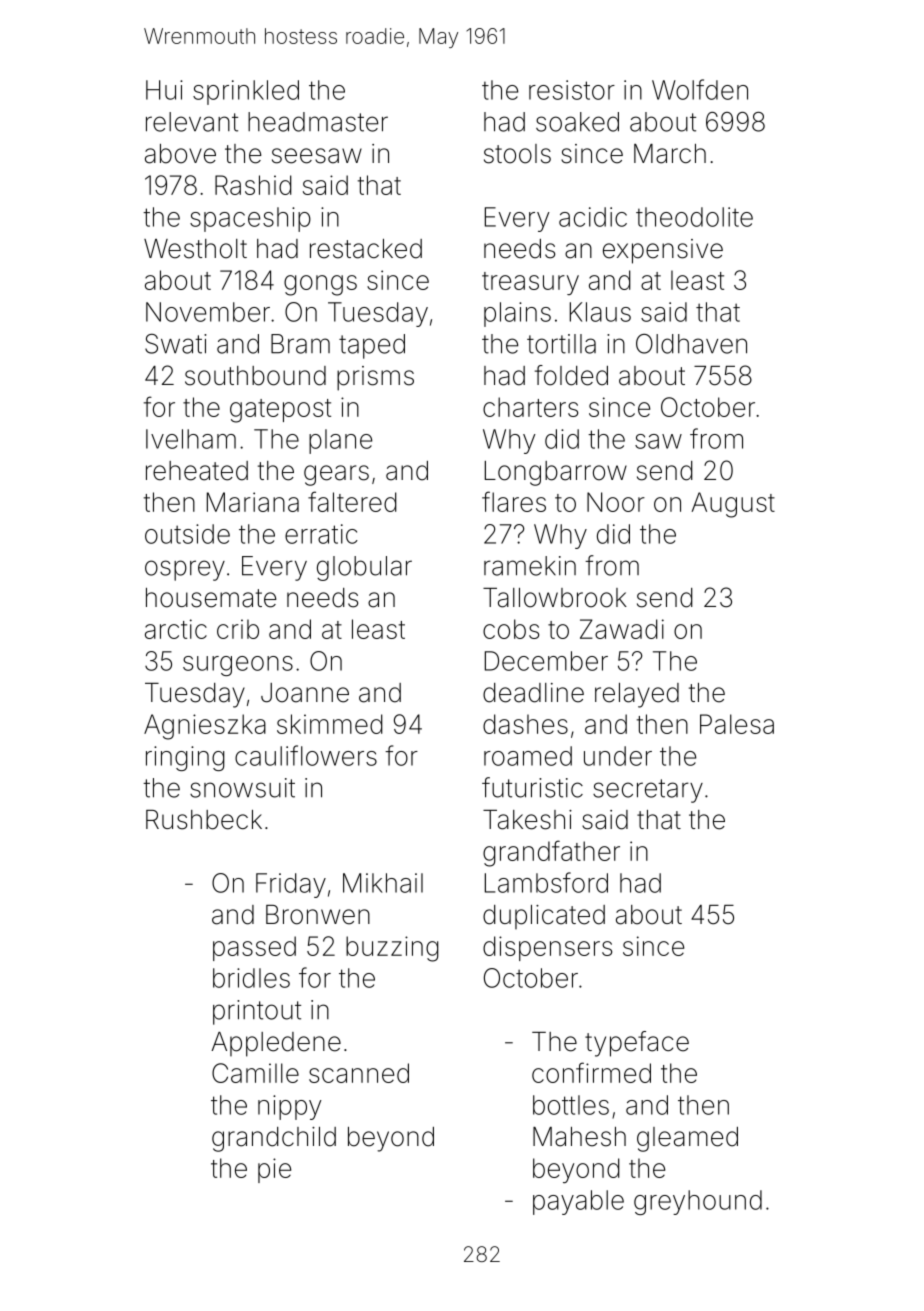  What do you see at coordinates (318, 122) in the image?
I see `headmaster` at bounding box center [318, 122].
